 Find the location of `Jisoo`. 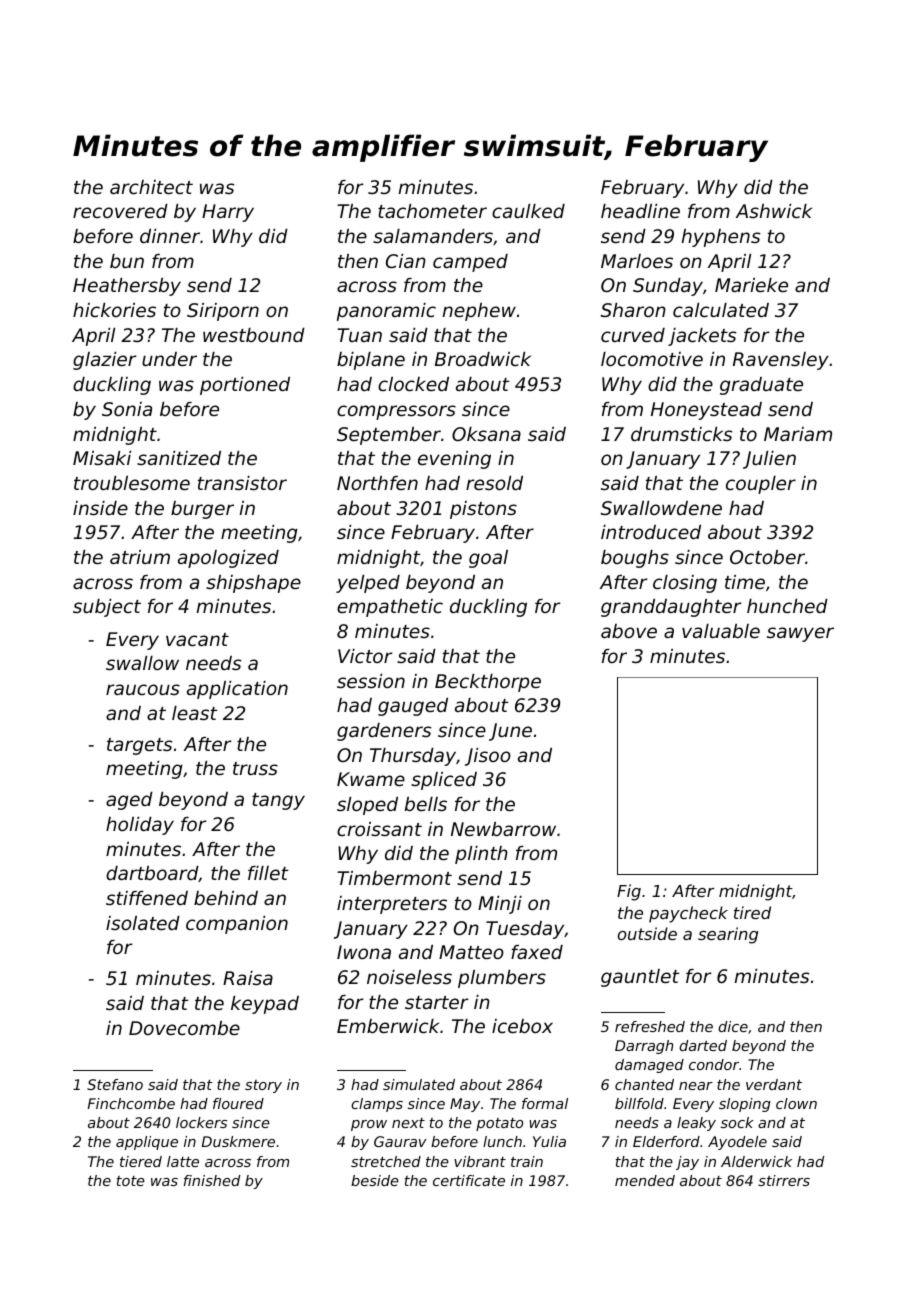

Jisoo is located at coordinates (488, 757).
